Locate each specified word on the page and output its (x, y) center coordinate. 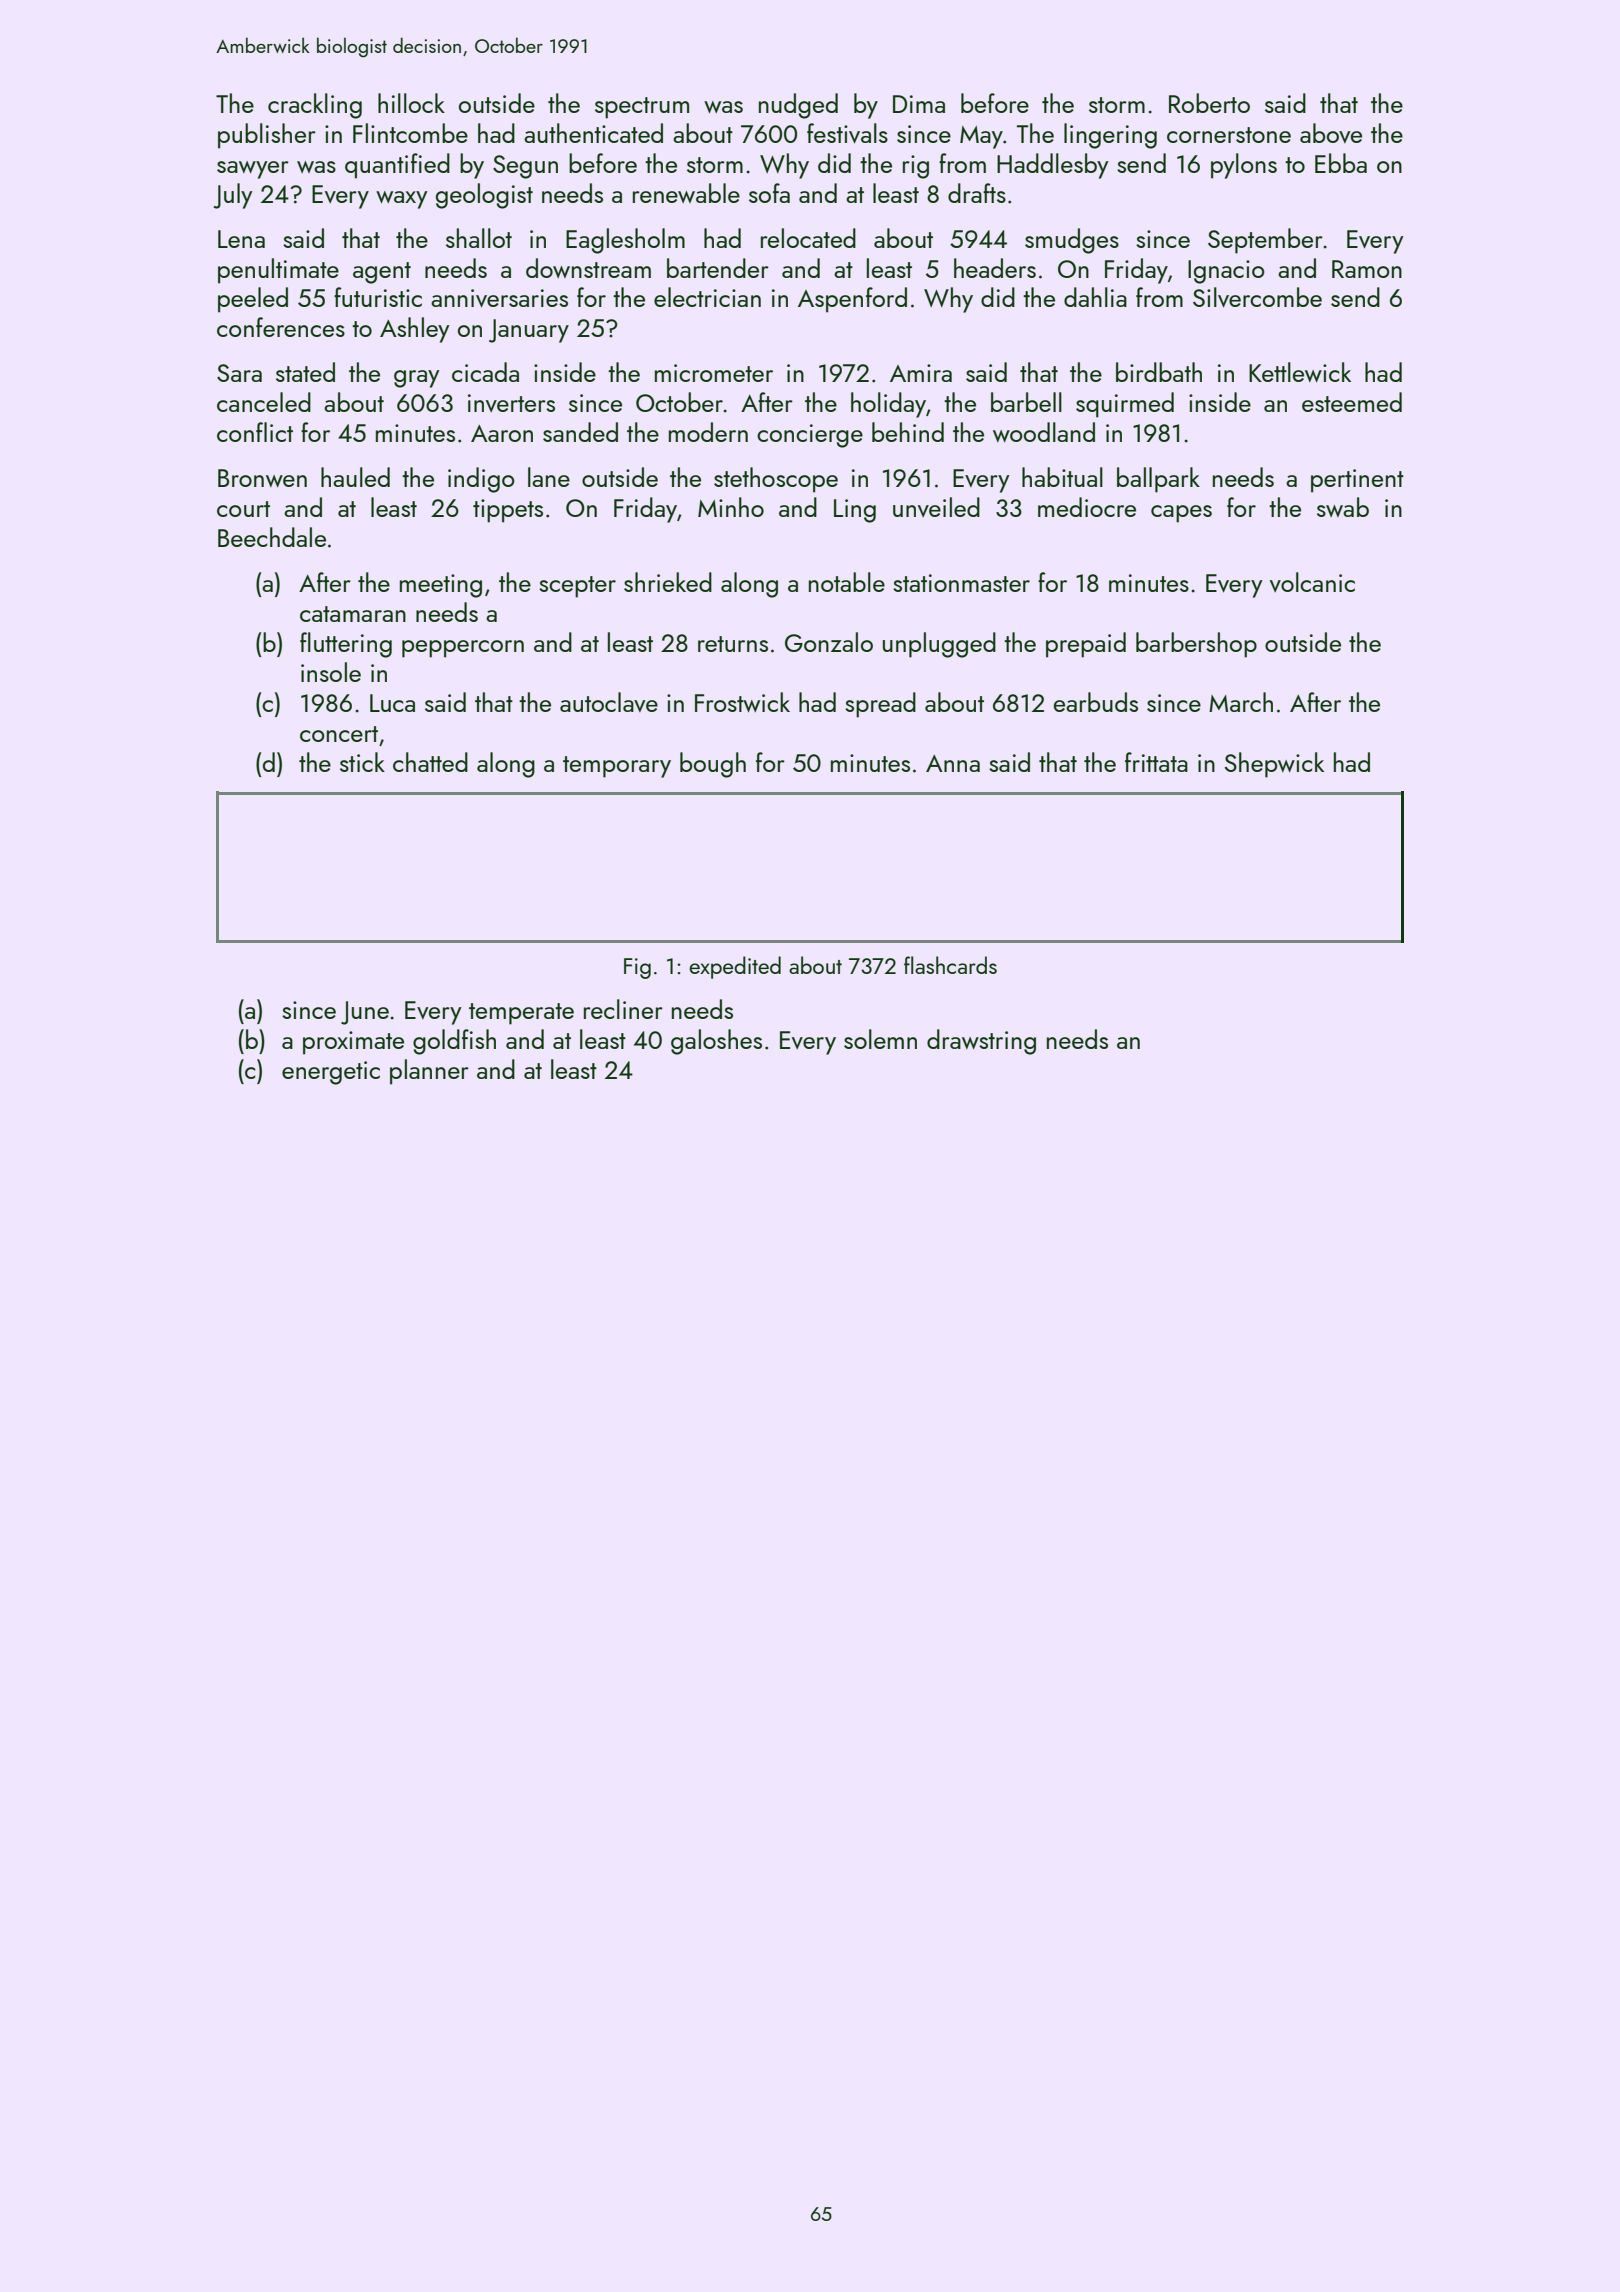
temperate (521, 1014)
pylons (1244, 166)
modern (708, 432)
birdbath (1159, 372)
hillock (411, 103)
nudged (798, 106)
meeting (441, 586)
